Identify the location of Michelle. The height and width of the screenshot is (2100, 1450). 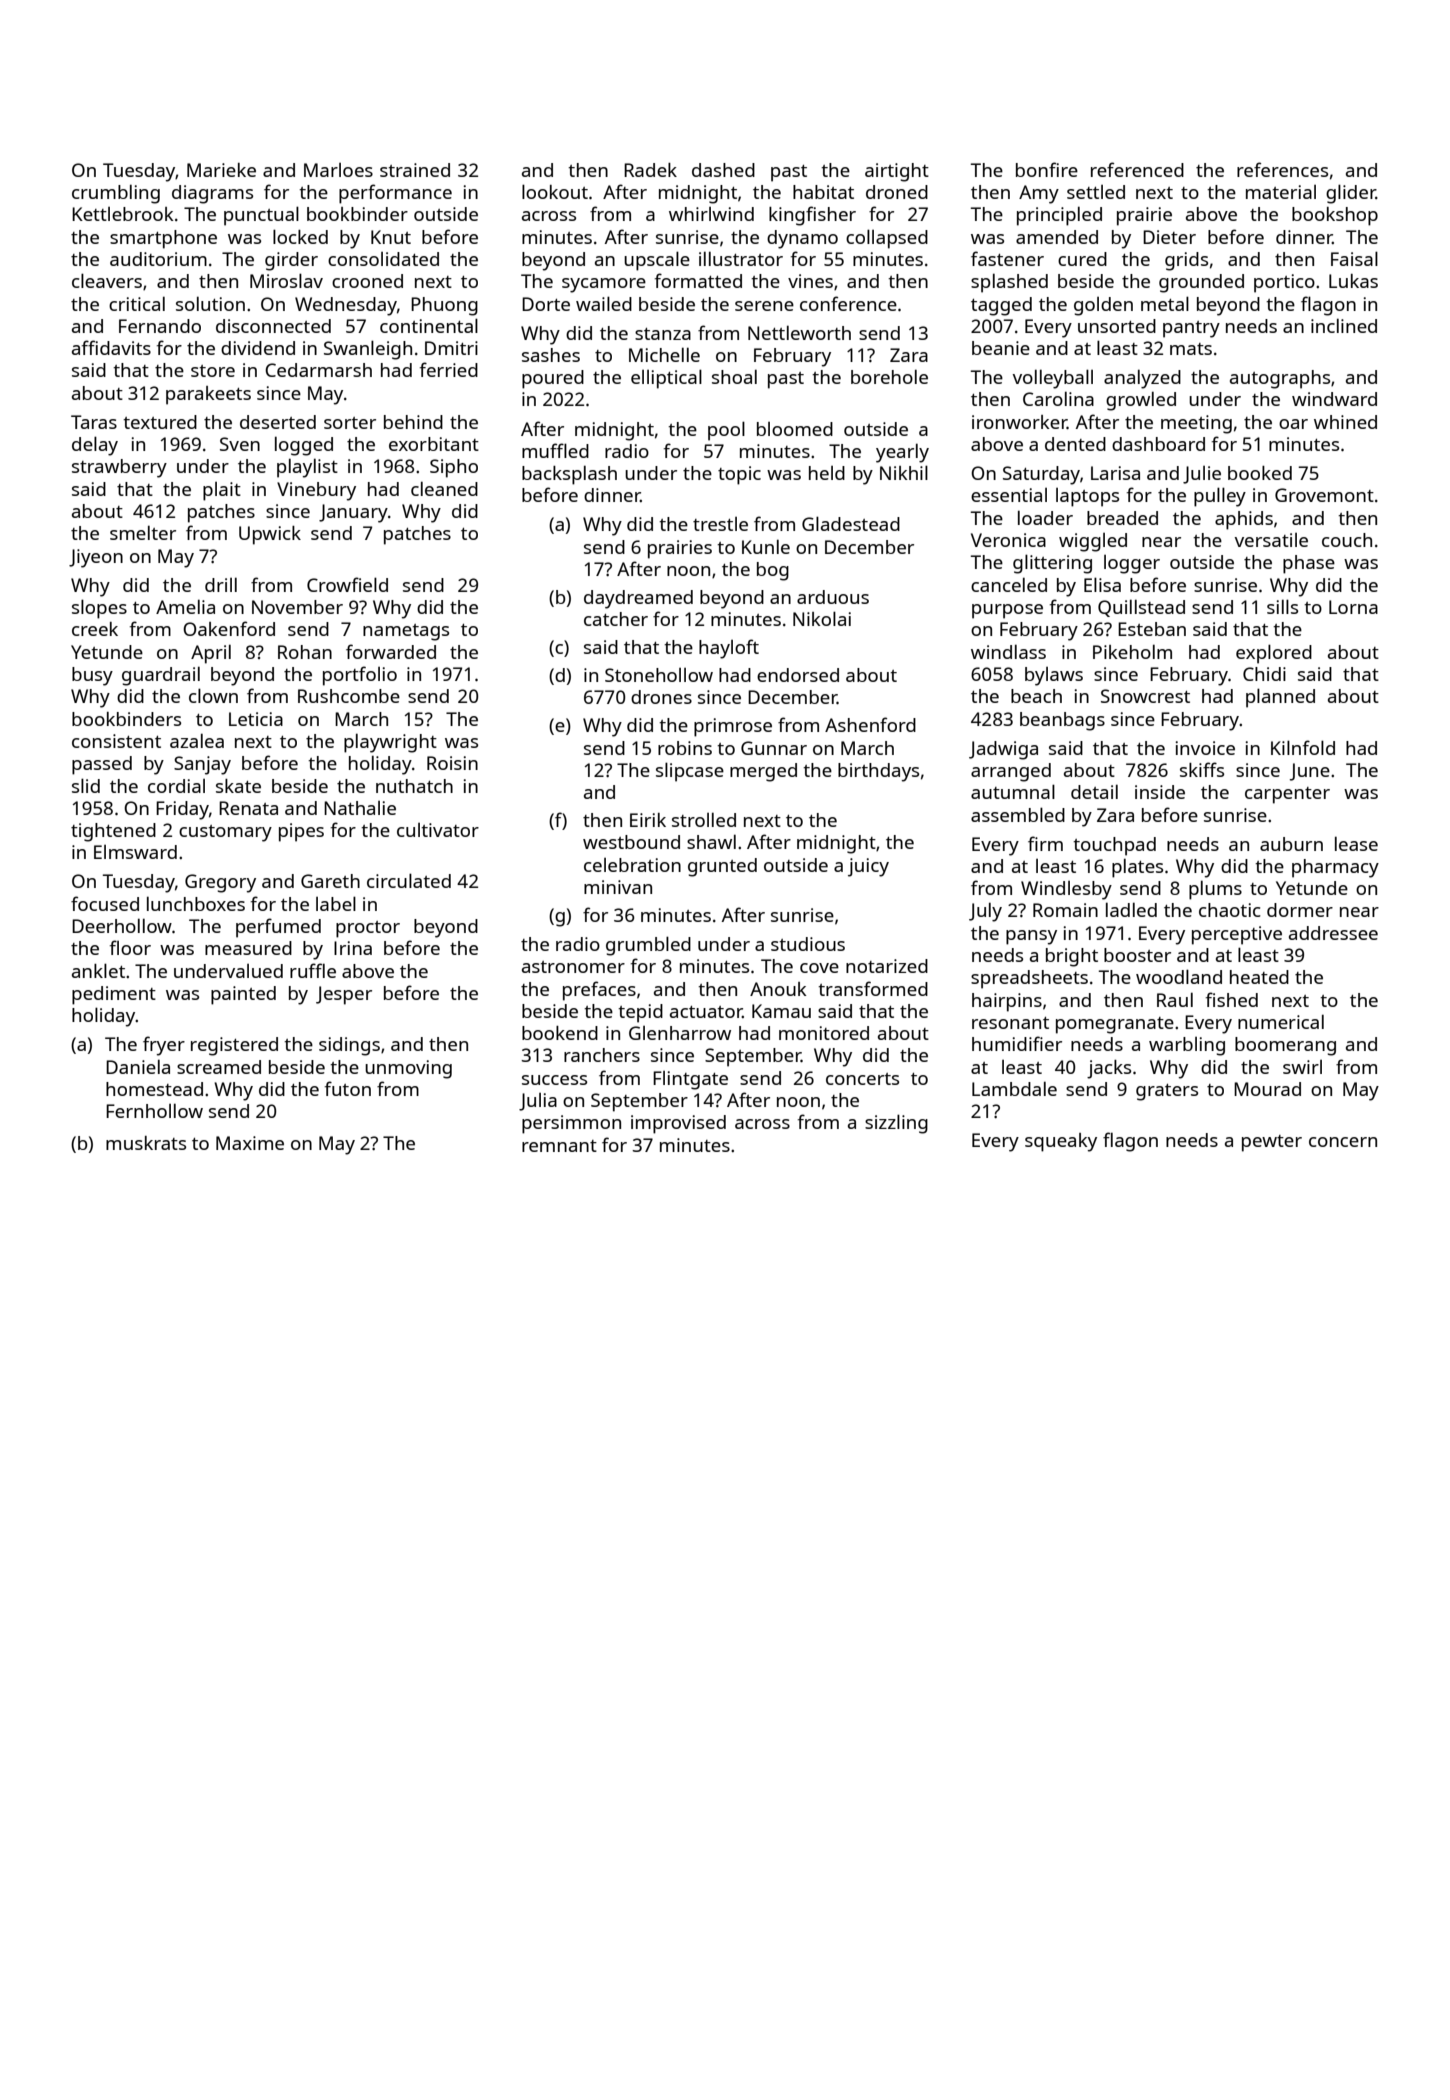
(664, 354).
